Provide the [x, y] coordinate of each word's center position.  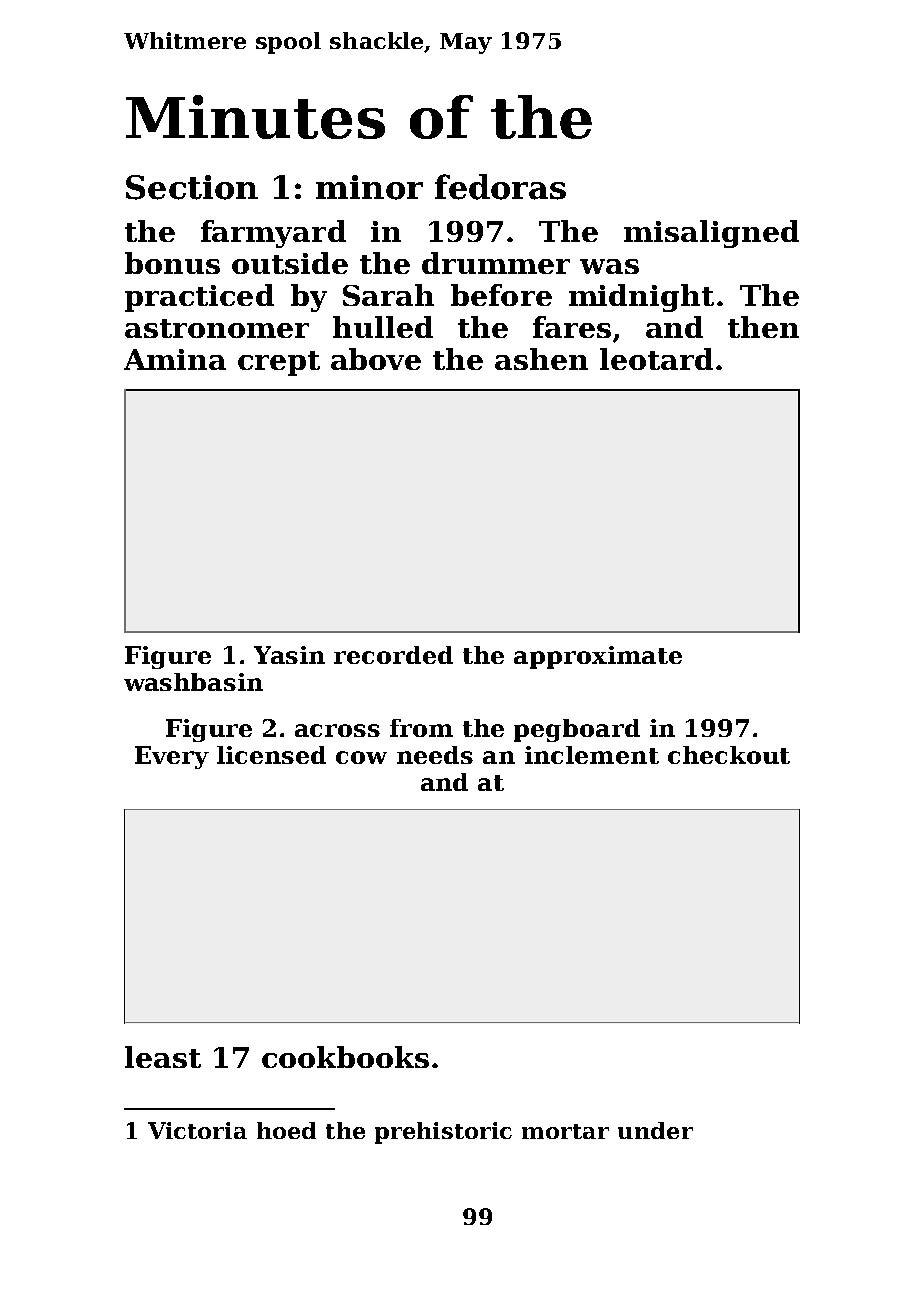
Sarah [388, 295]
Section [192, 187]
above [376, 359]
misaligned [711, 234]
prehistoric [443, 1133]
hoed [286, 1130]
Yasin [289, 655]
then [763, 327]
